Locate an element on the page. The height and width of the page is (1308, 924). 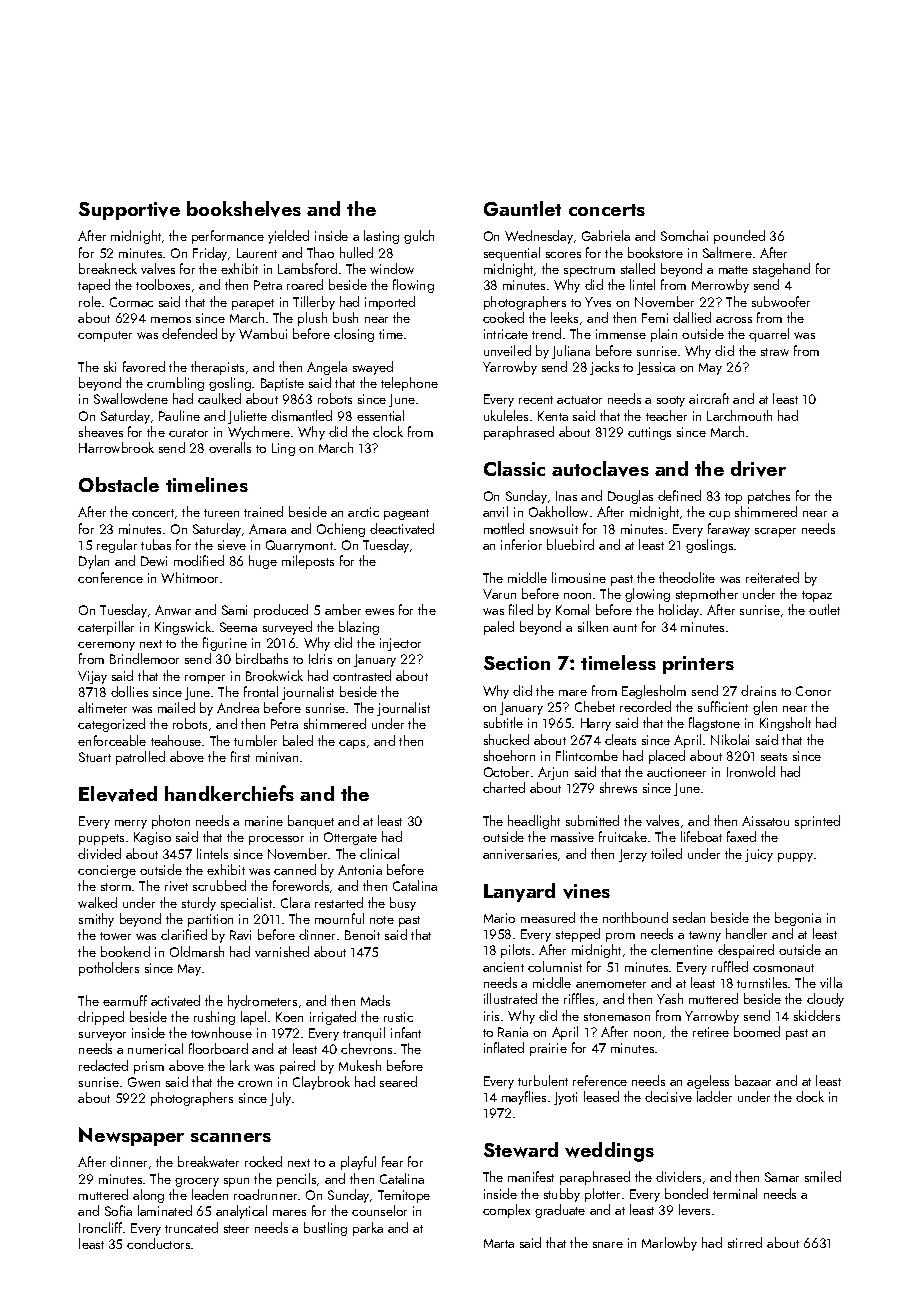
contrasted is located at coordinates (362, 675).
